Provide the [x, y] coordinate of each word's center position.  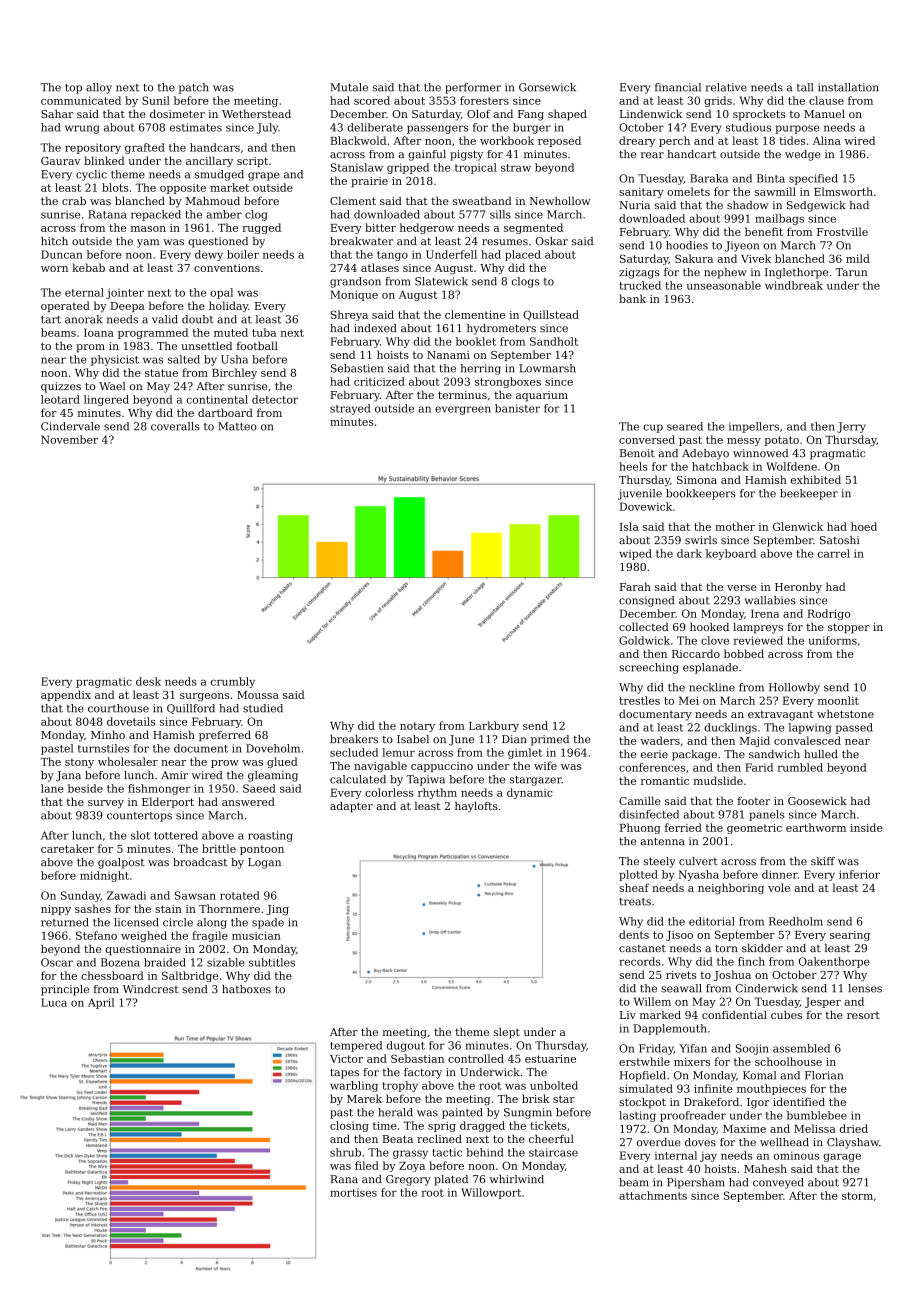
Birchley [234, 373]
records [640, 961]
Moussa [258, 695]
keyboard [731, 554]
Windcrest [151, 989]
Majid [755, 741]
